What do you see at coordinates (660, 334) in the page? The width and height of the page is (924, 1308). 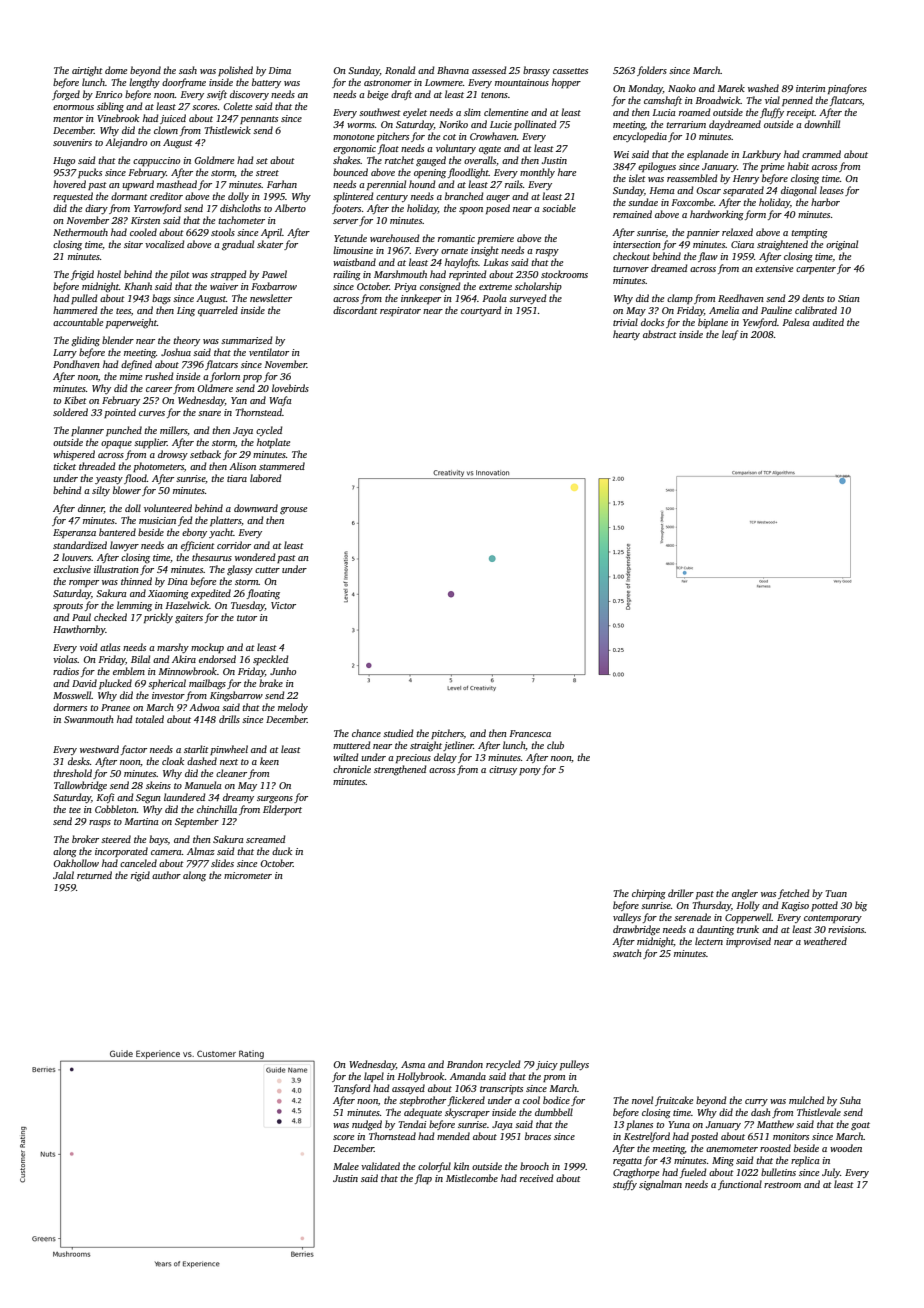 I see `abstract` at bounding box center [660, 334].
